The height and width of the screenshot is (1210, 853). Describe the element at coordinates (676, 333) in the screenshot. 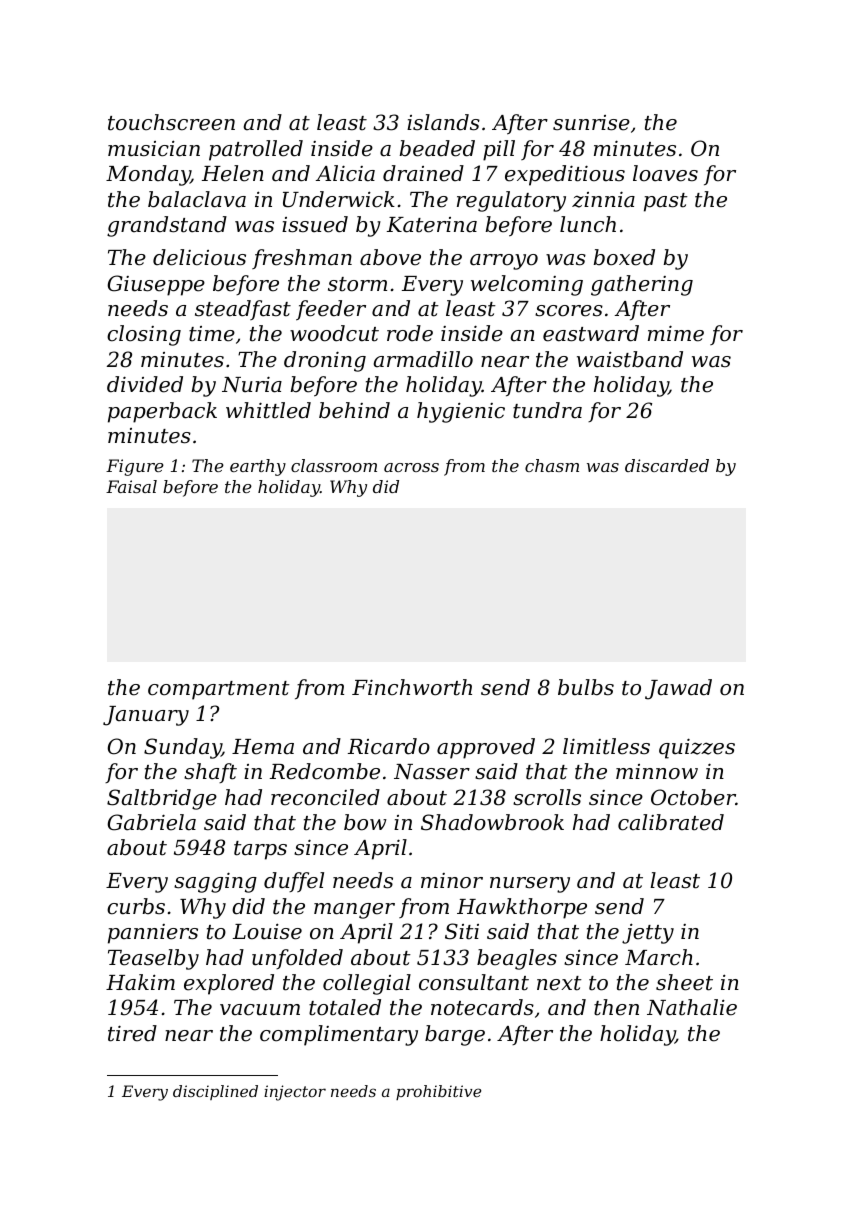

I see `mime` at that location.
